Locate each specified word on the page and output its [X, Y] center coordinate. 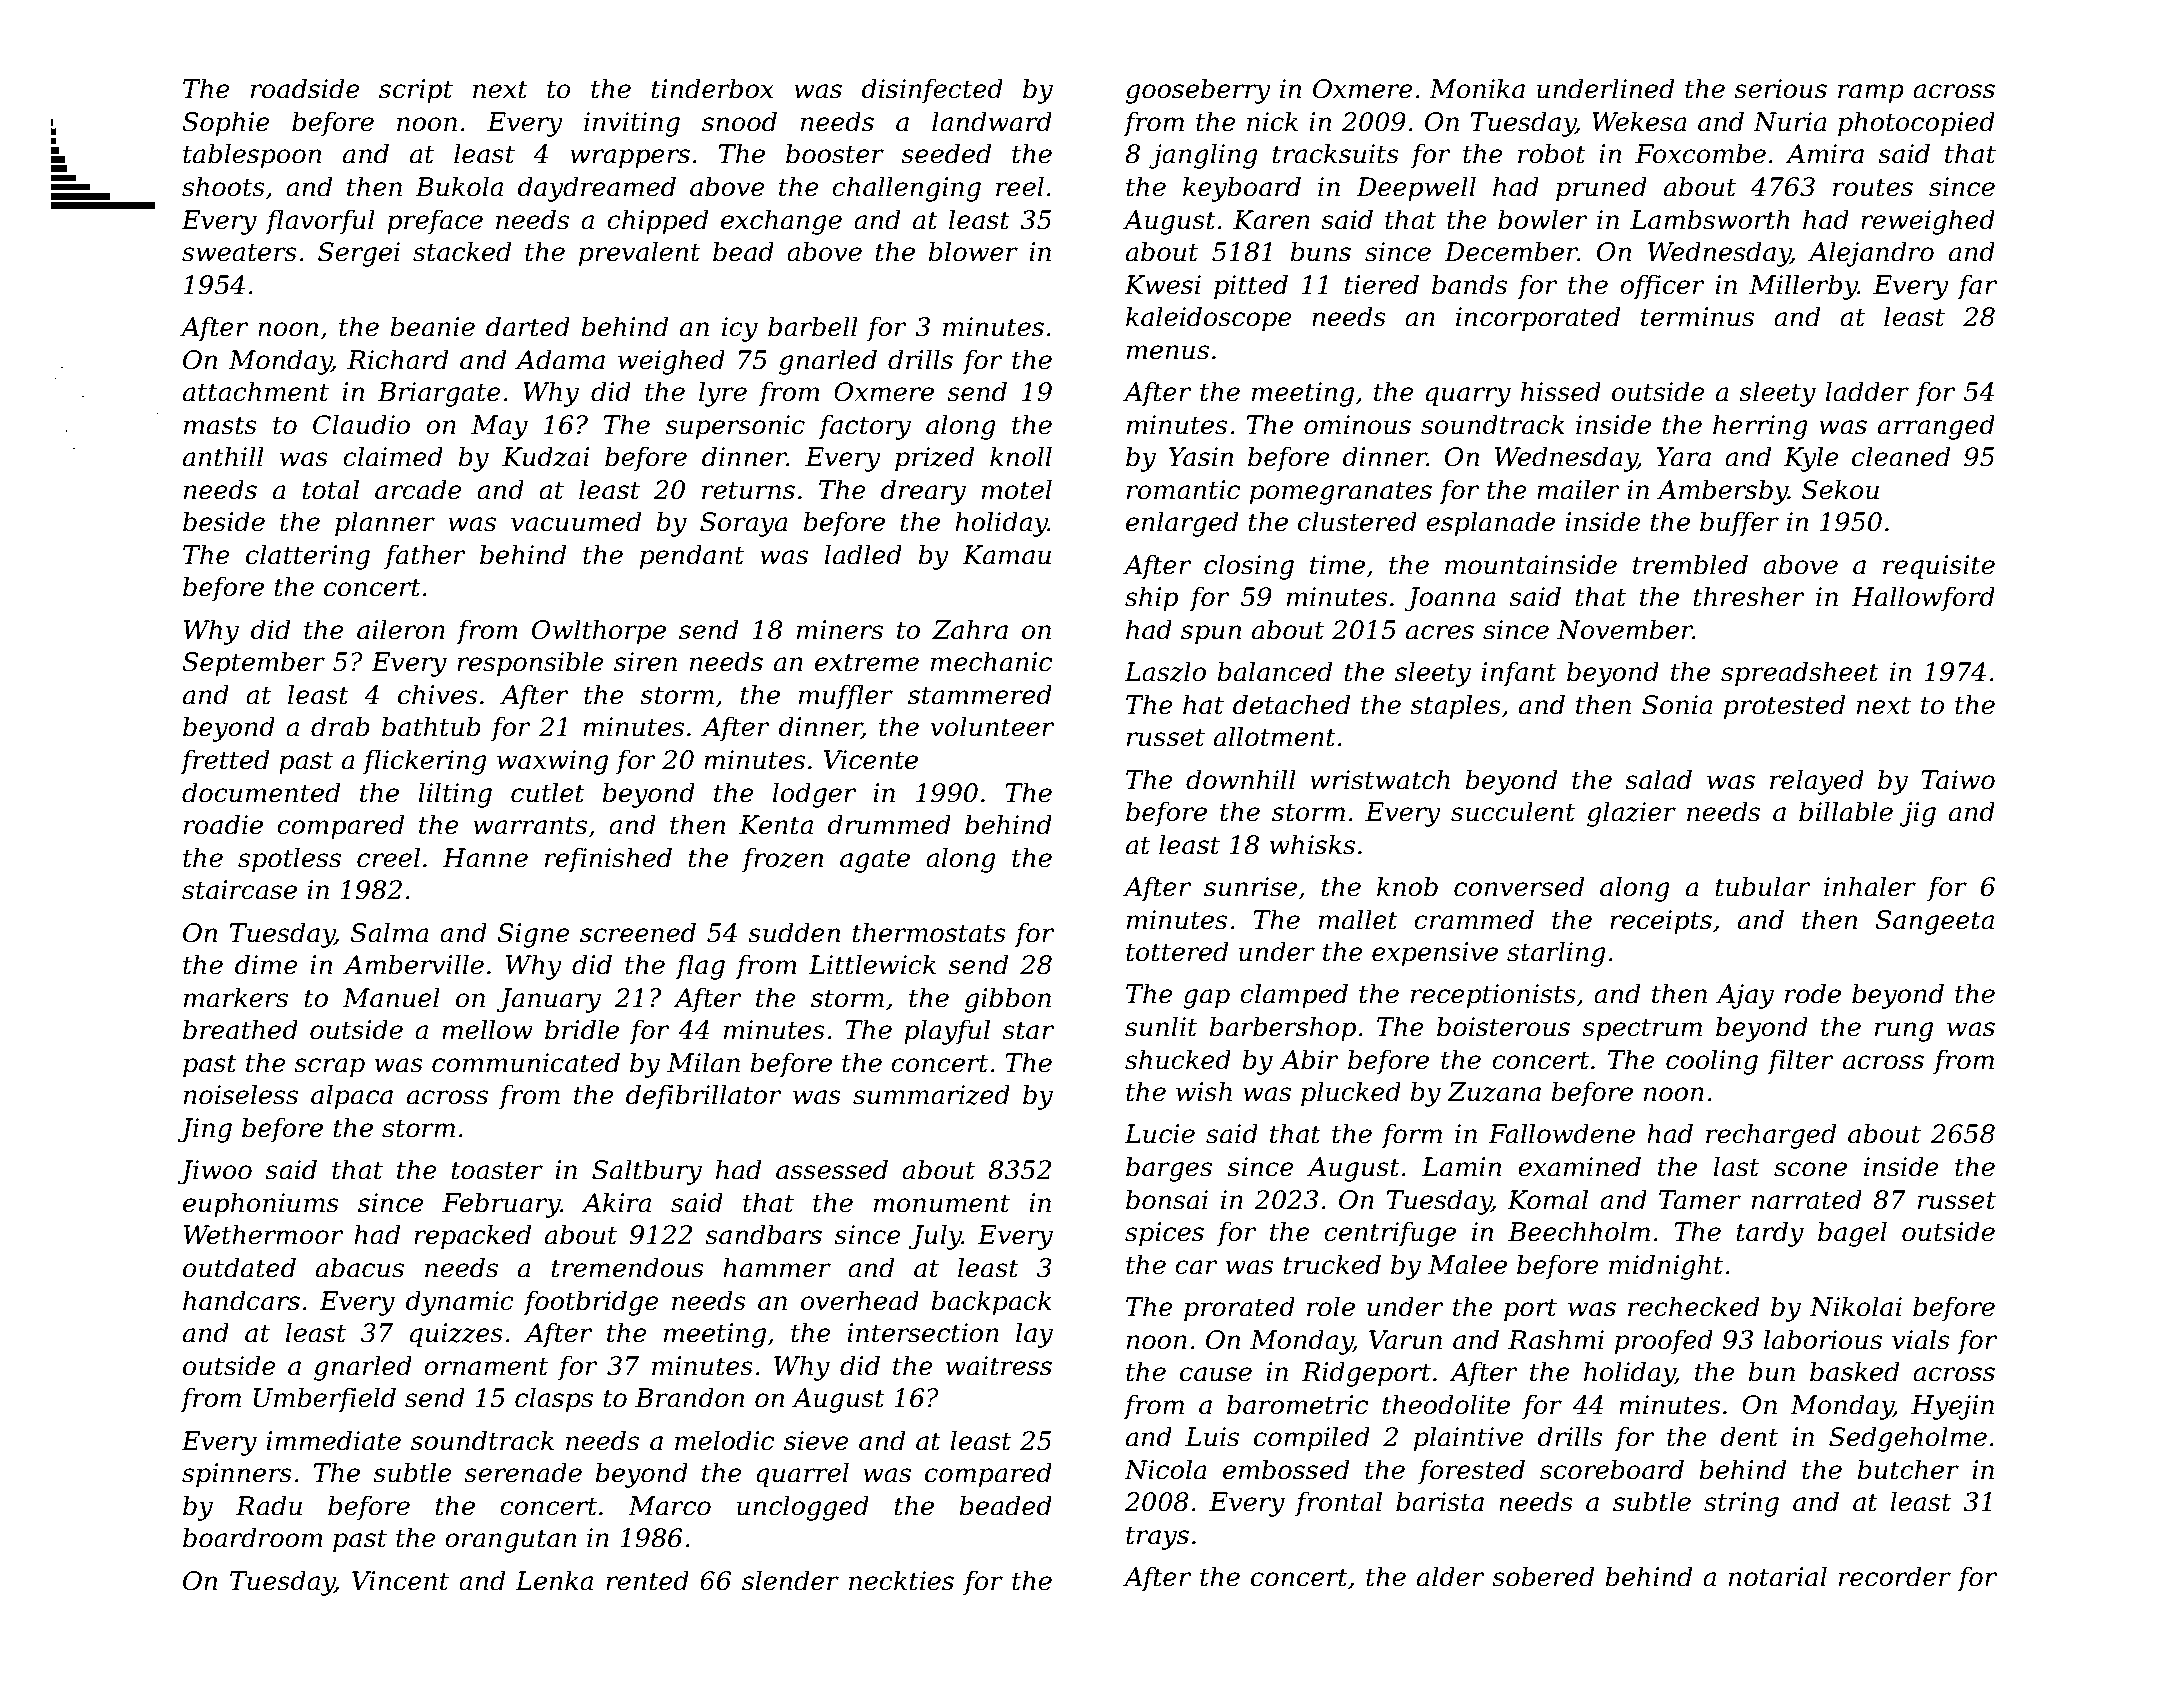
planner [385, 524]
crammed [1474, 919]
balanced [1275, 671]
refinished [608, 859]
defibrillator [704, 1096]
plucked [1351, 1094]
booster [835, 153]
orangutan [510, 1541]
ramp [1871, 94]
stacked [462, 251]
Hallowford [1923, 598]
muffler [846, 697]
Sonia [1677, 705]
